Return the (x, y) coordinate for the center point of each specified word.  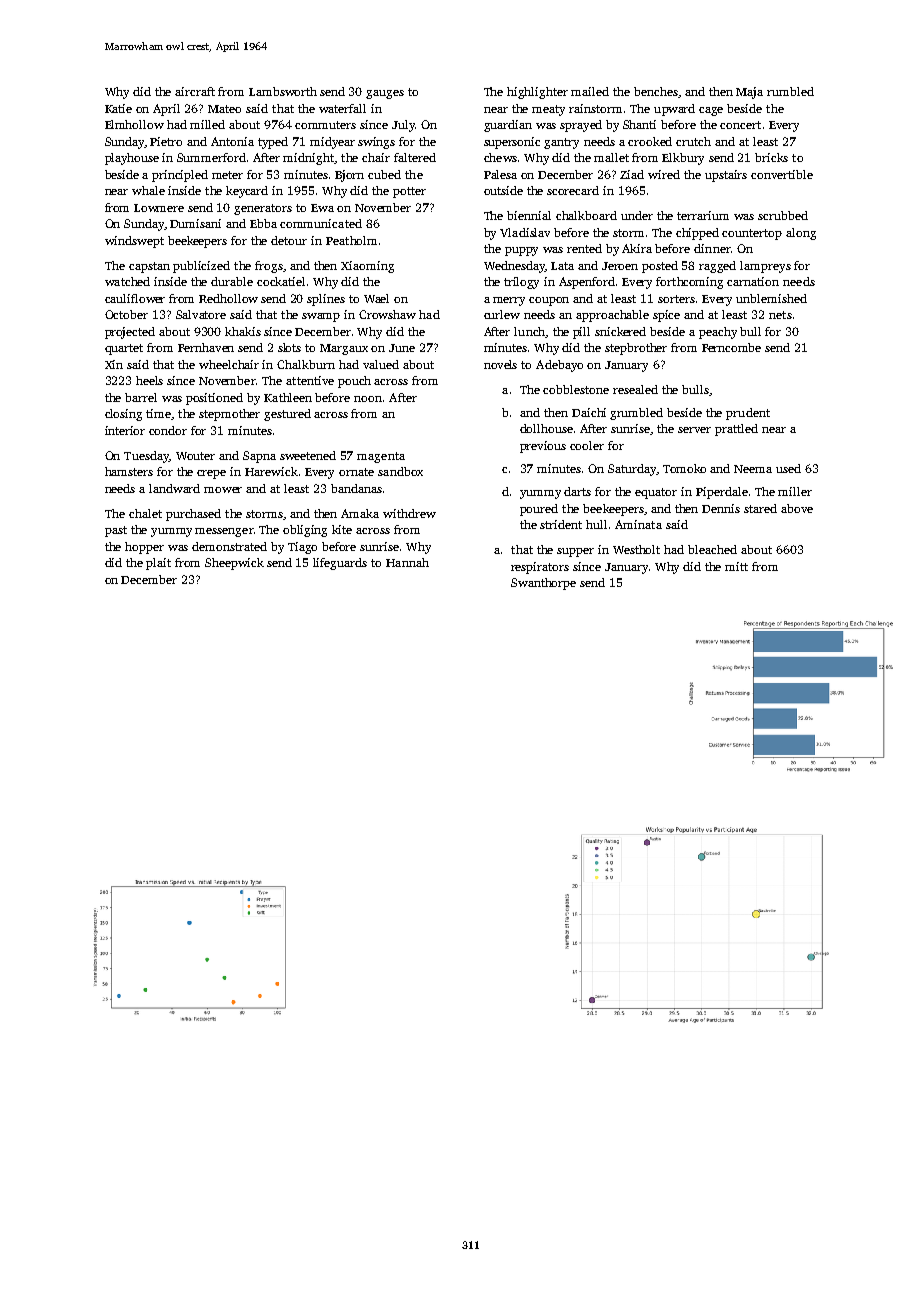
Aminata (638, 524)
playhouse (132, 159)
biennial (529, 215)
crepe (211, 474)
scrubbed (783, 215)
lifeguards (340, 564)
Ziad (632, 174)
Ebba (263, 223)
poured (539, 510)
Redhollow (228, 298)
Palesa (500, 174)
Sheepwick (234, 564)
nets (780, 315)
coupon (549, 301)
